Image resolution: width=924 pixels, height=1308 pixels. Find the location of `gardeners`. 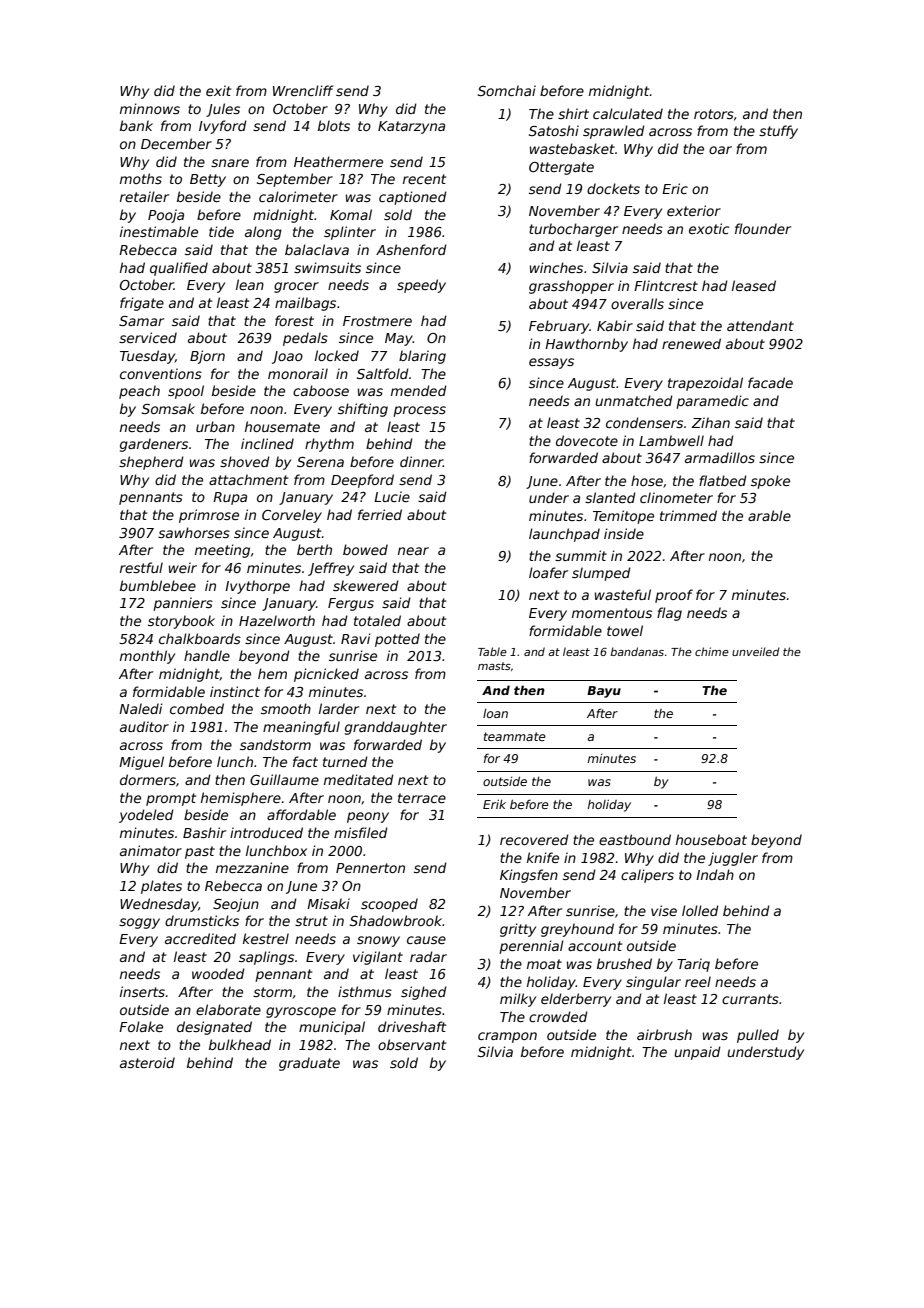

gardeners is located at coordinates (154, 445).
